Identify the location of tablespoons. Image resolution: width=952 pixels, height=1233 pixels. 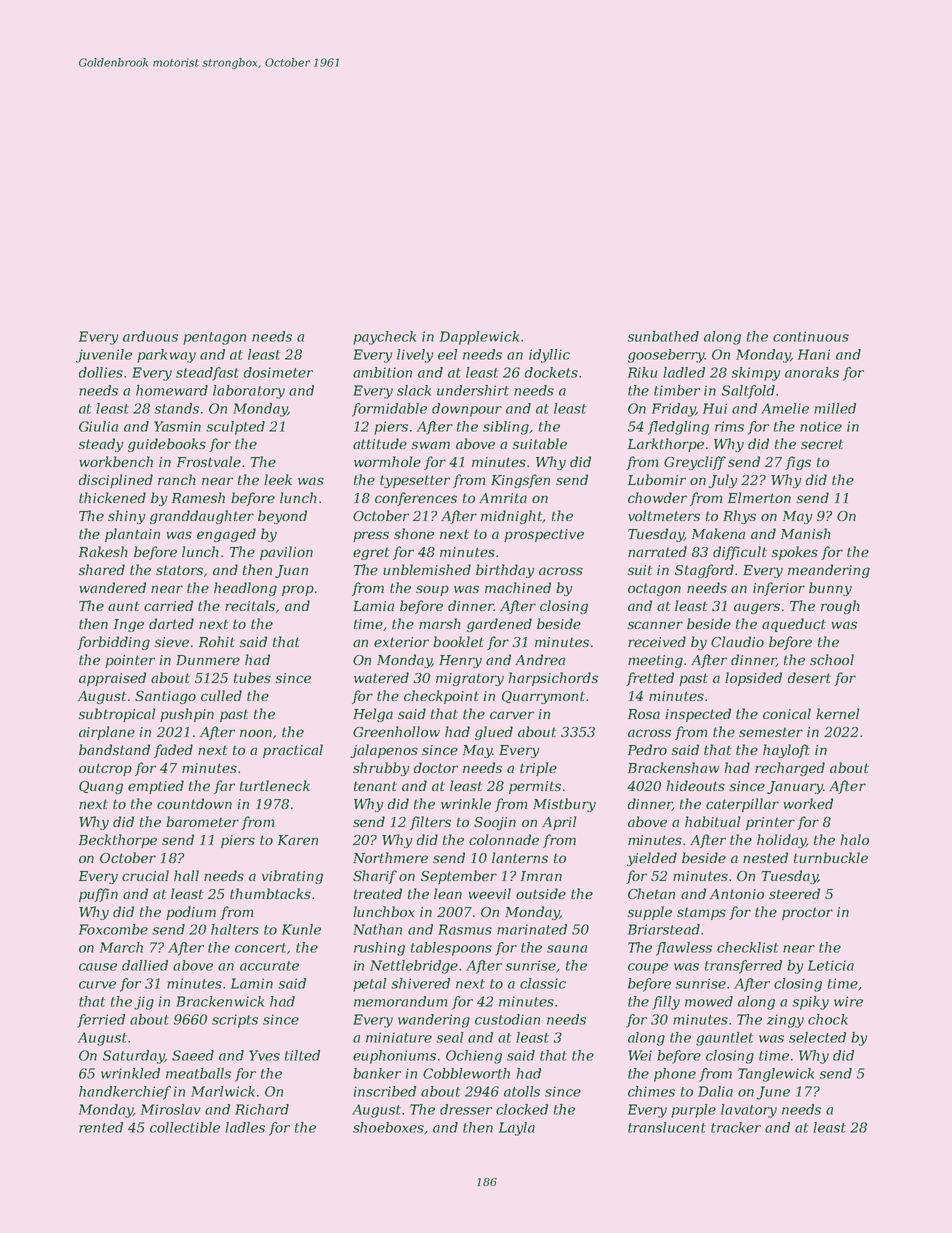
(451, 949).
